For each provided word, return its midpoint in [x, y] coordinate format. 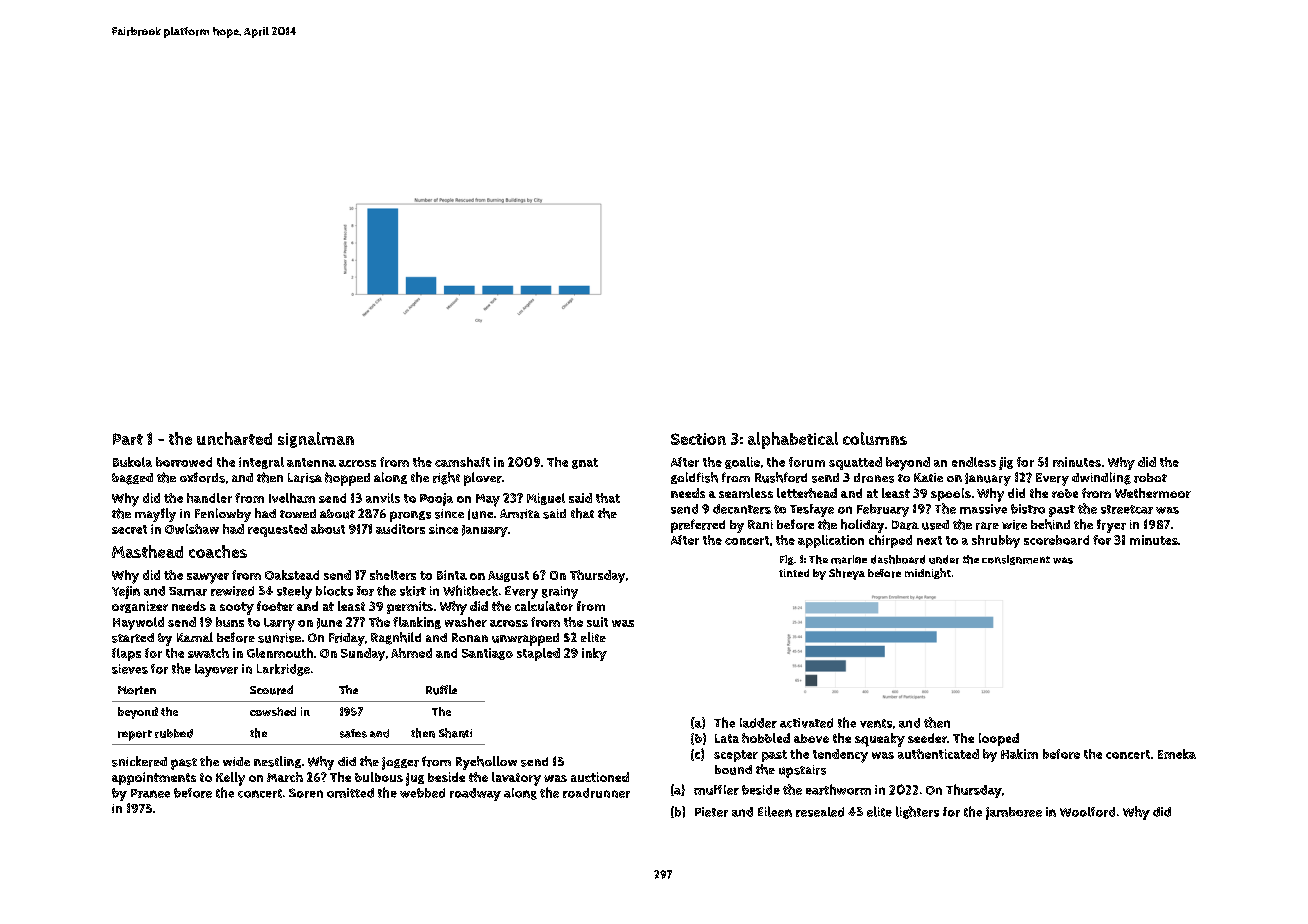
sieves [130, 669]
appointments [154, 778]
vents [876, 723]
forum [807, 462]
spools [951, 494]
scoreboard [1056, 540]
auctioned [600, 777]
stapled [538, 654]
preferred [698, 526]
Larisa [305, 478]
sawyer [208, 578]
